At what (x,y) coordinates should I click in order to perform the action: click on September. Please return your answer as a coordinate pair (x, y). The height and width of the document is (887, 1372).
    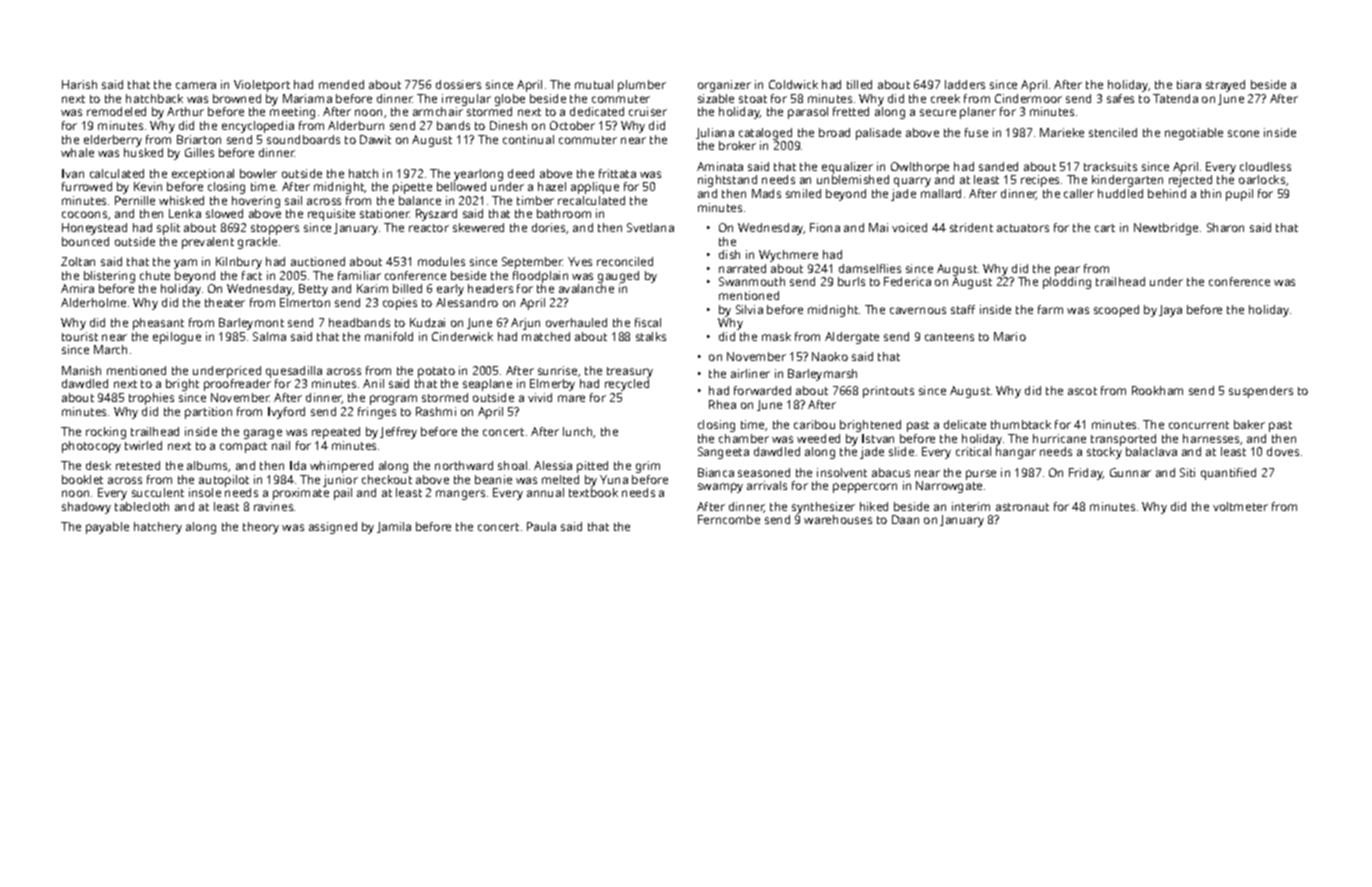
    Looking at the image, I should click on (532, 263).
